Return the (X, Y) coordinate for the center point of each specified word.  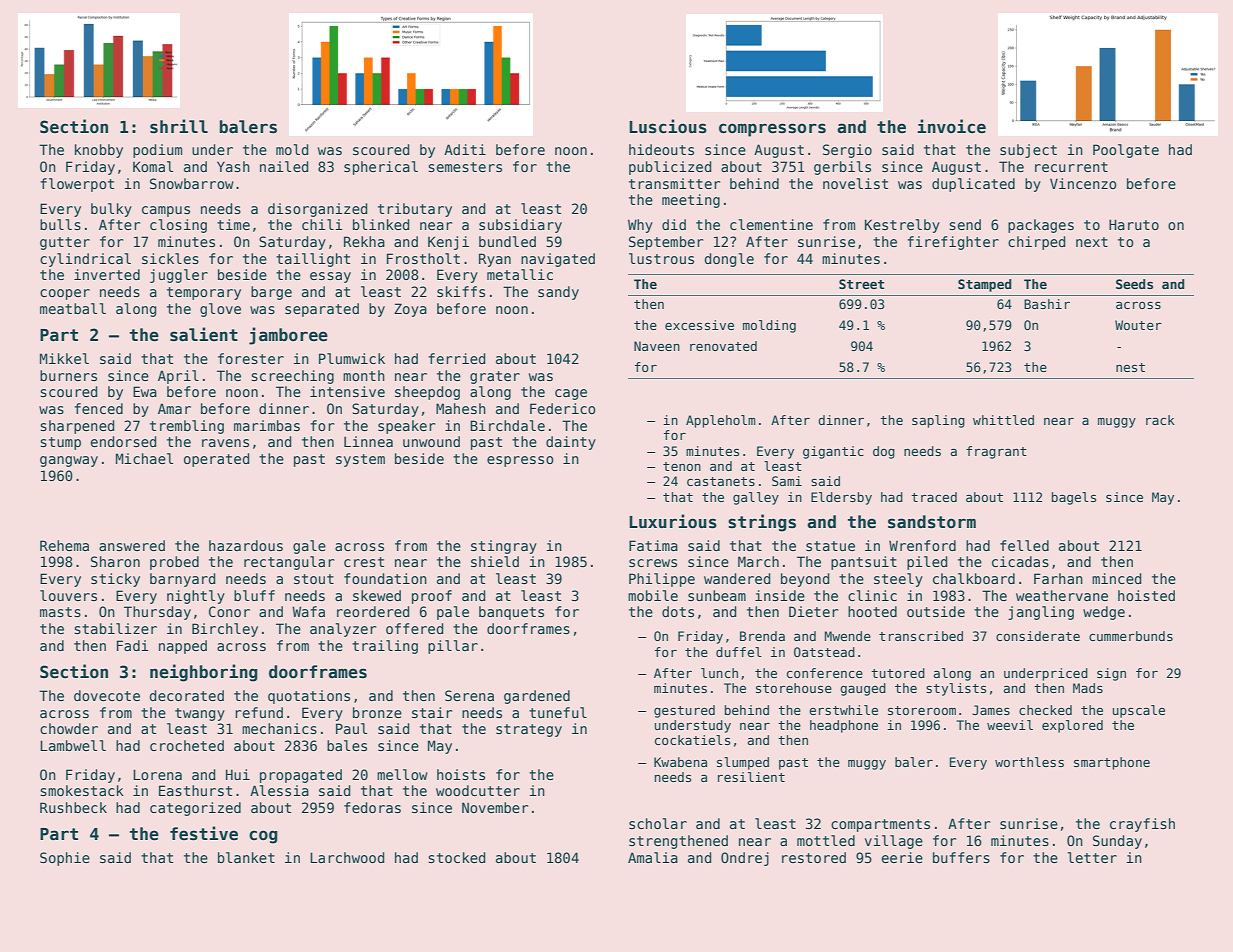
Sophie (65, 859)
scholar (658, 823)
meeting (691, 201)
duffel (739, 652)
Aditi (465, 149)
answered (132, 545)
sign (1111, 674)
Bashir (1047, 304)
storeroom (922, 710)
